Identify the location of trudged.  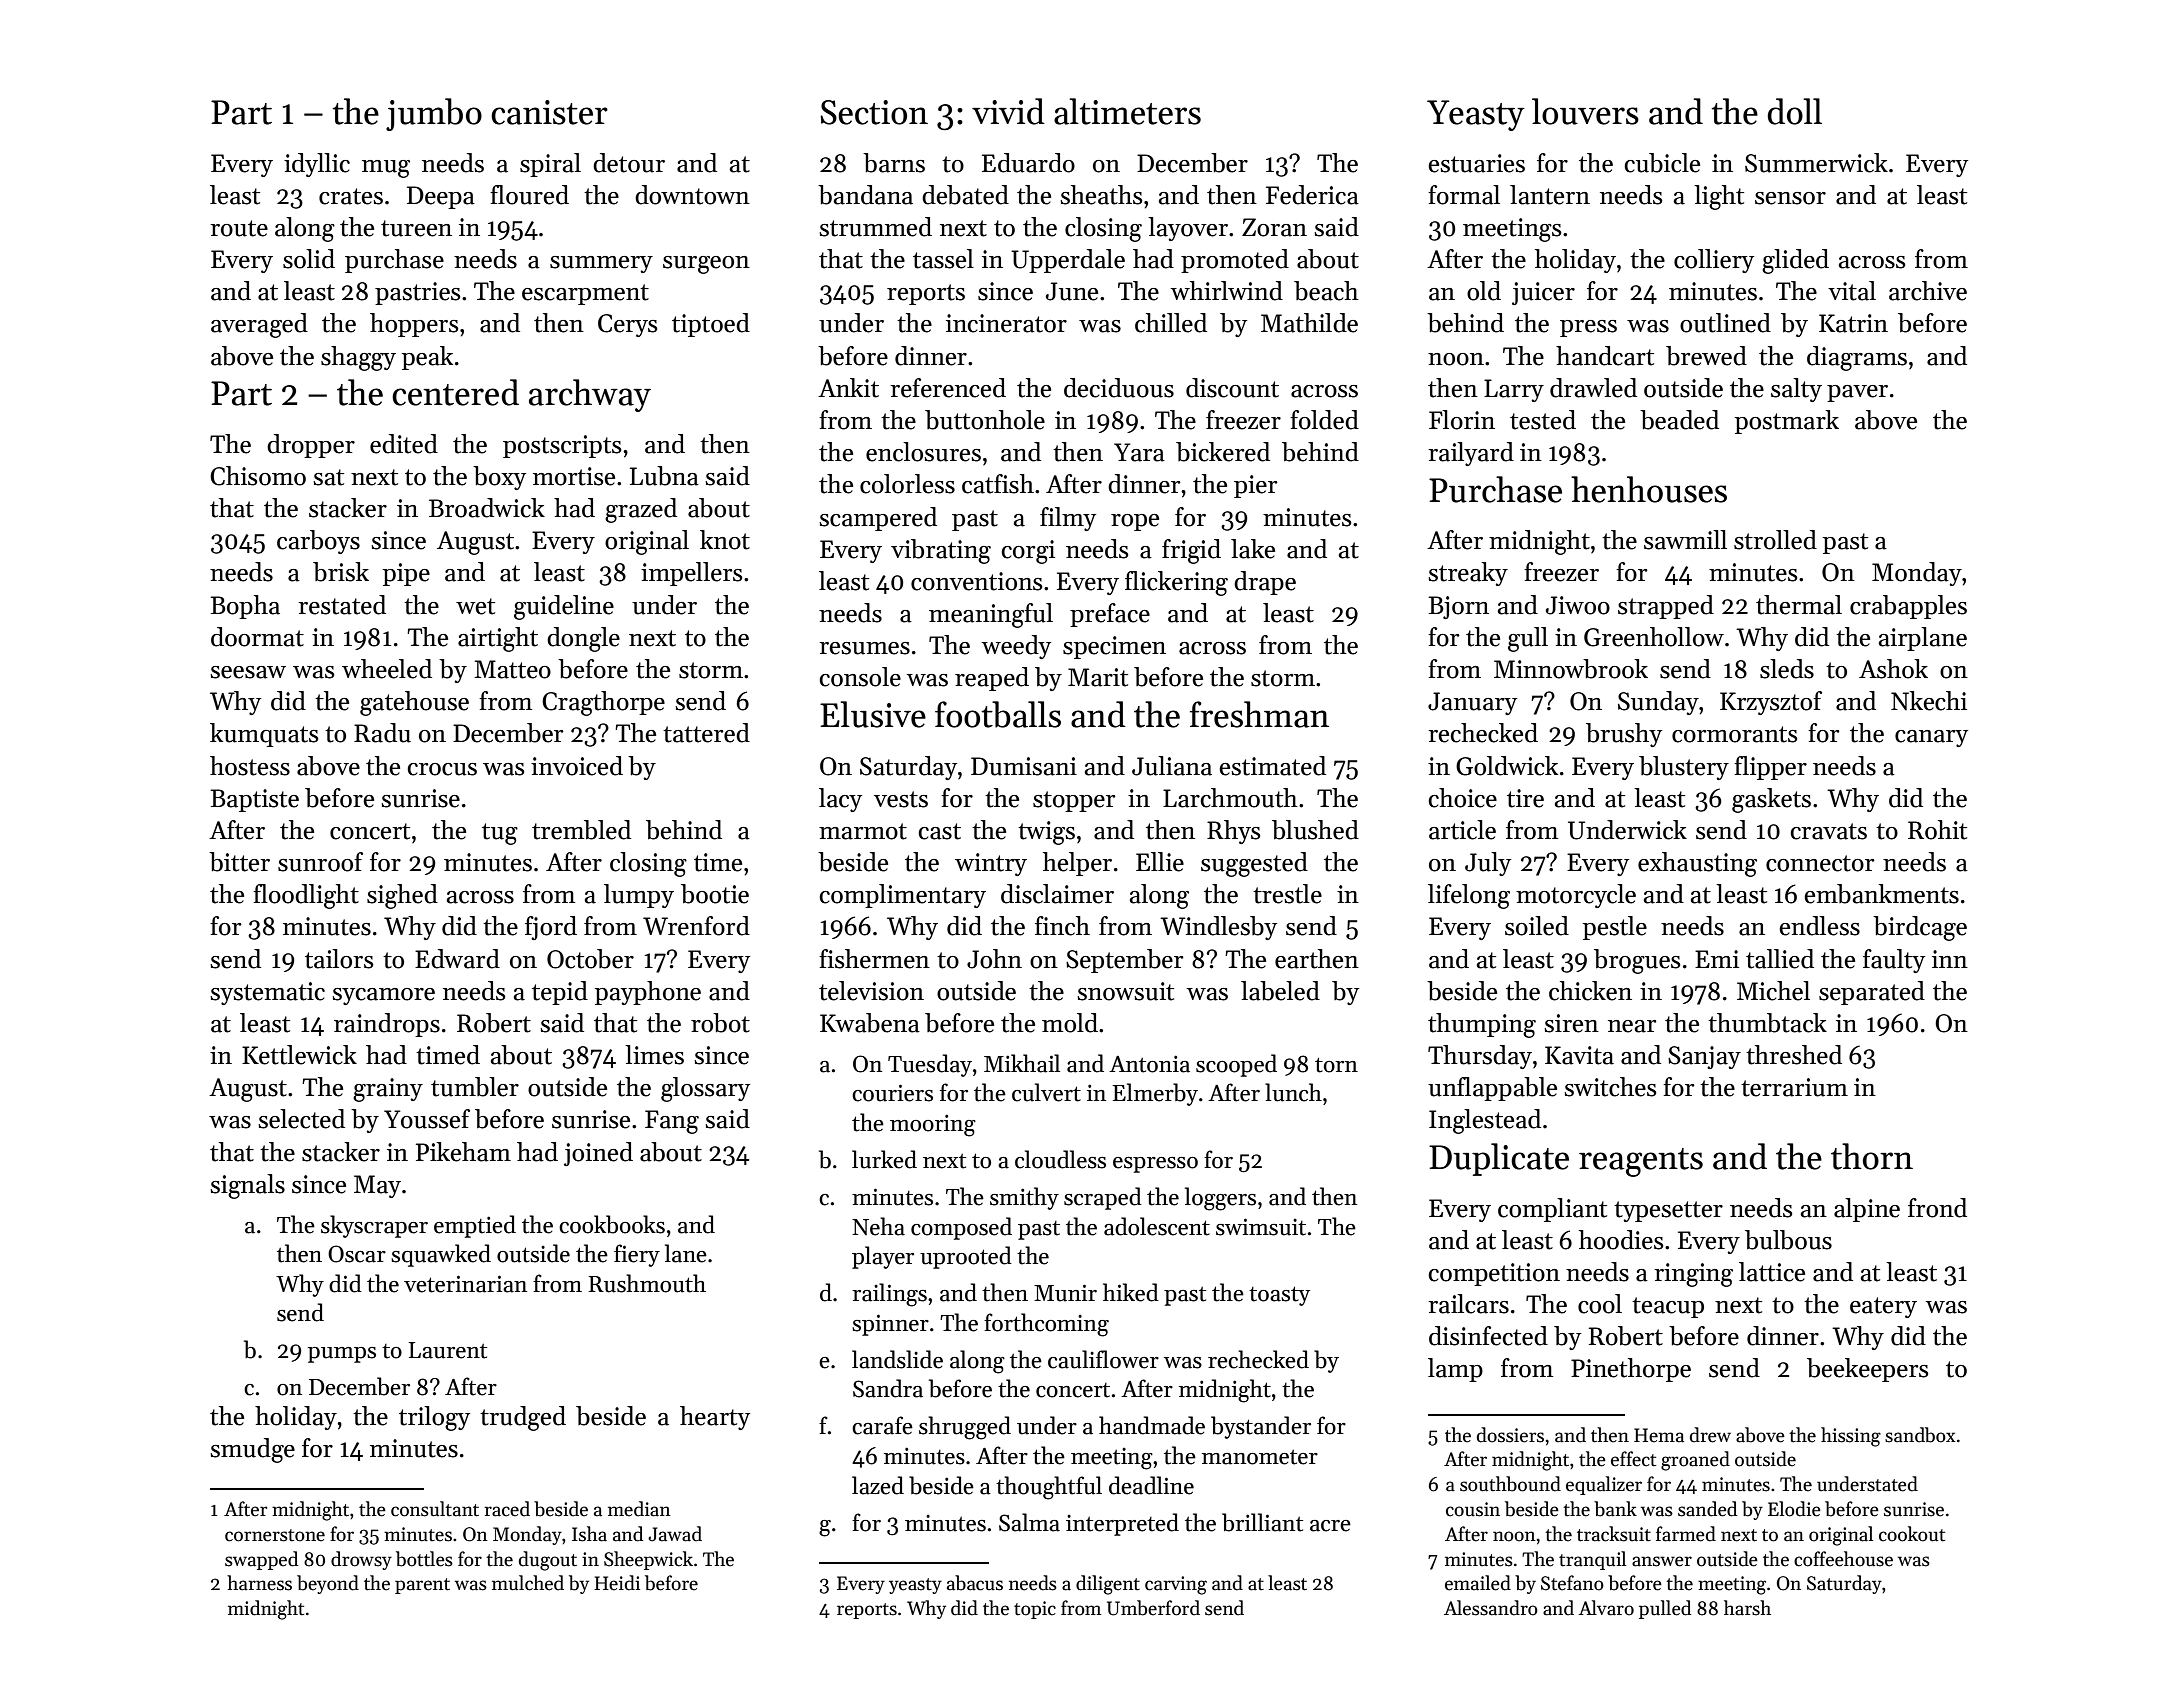
(523, 1418).
